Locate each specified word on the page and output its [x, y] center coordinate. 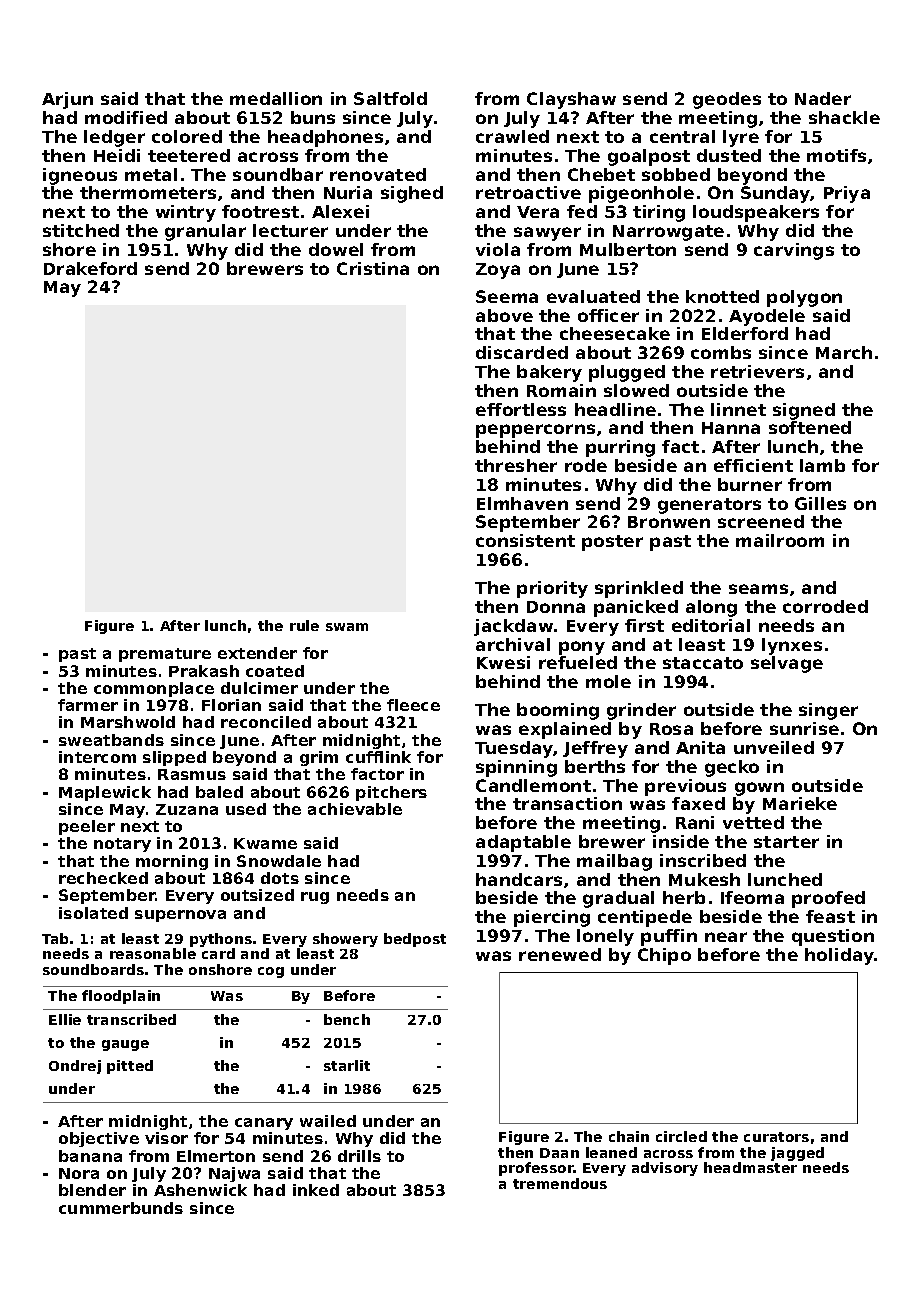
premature [165, 655]
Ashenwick [200, 1190]
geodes [727, 100]
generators [709, 506]
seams [758, 589]
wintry [186, 213]
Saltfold [390, 98]
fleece [413, 705]
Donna [556, 607]
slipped [174, 758]
